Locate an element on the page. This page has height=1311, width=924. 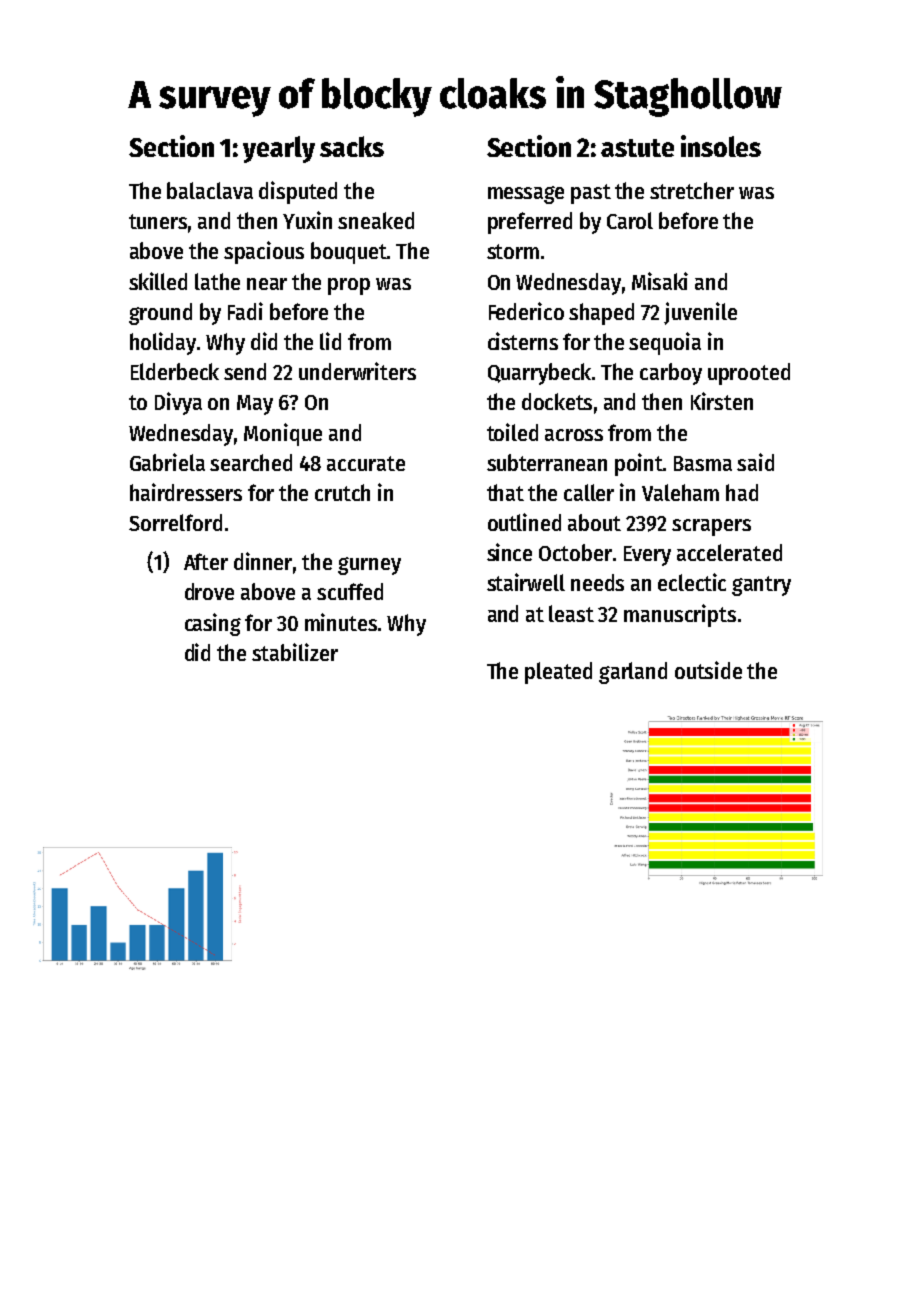
sequoia is located at coordinates (665, 343).
